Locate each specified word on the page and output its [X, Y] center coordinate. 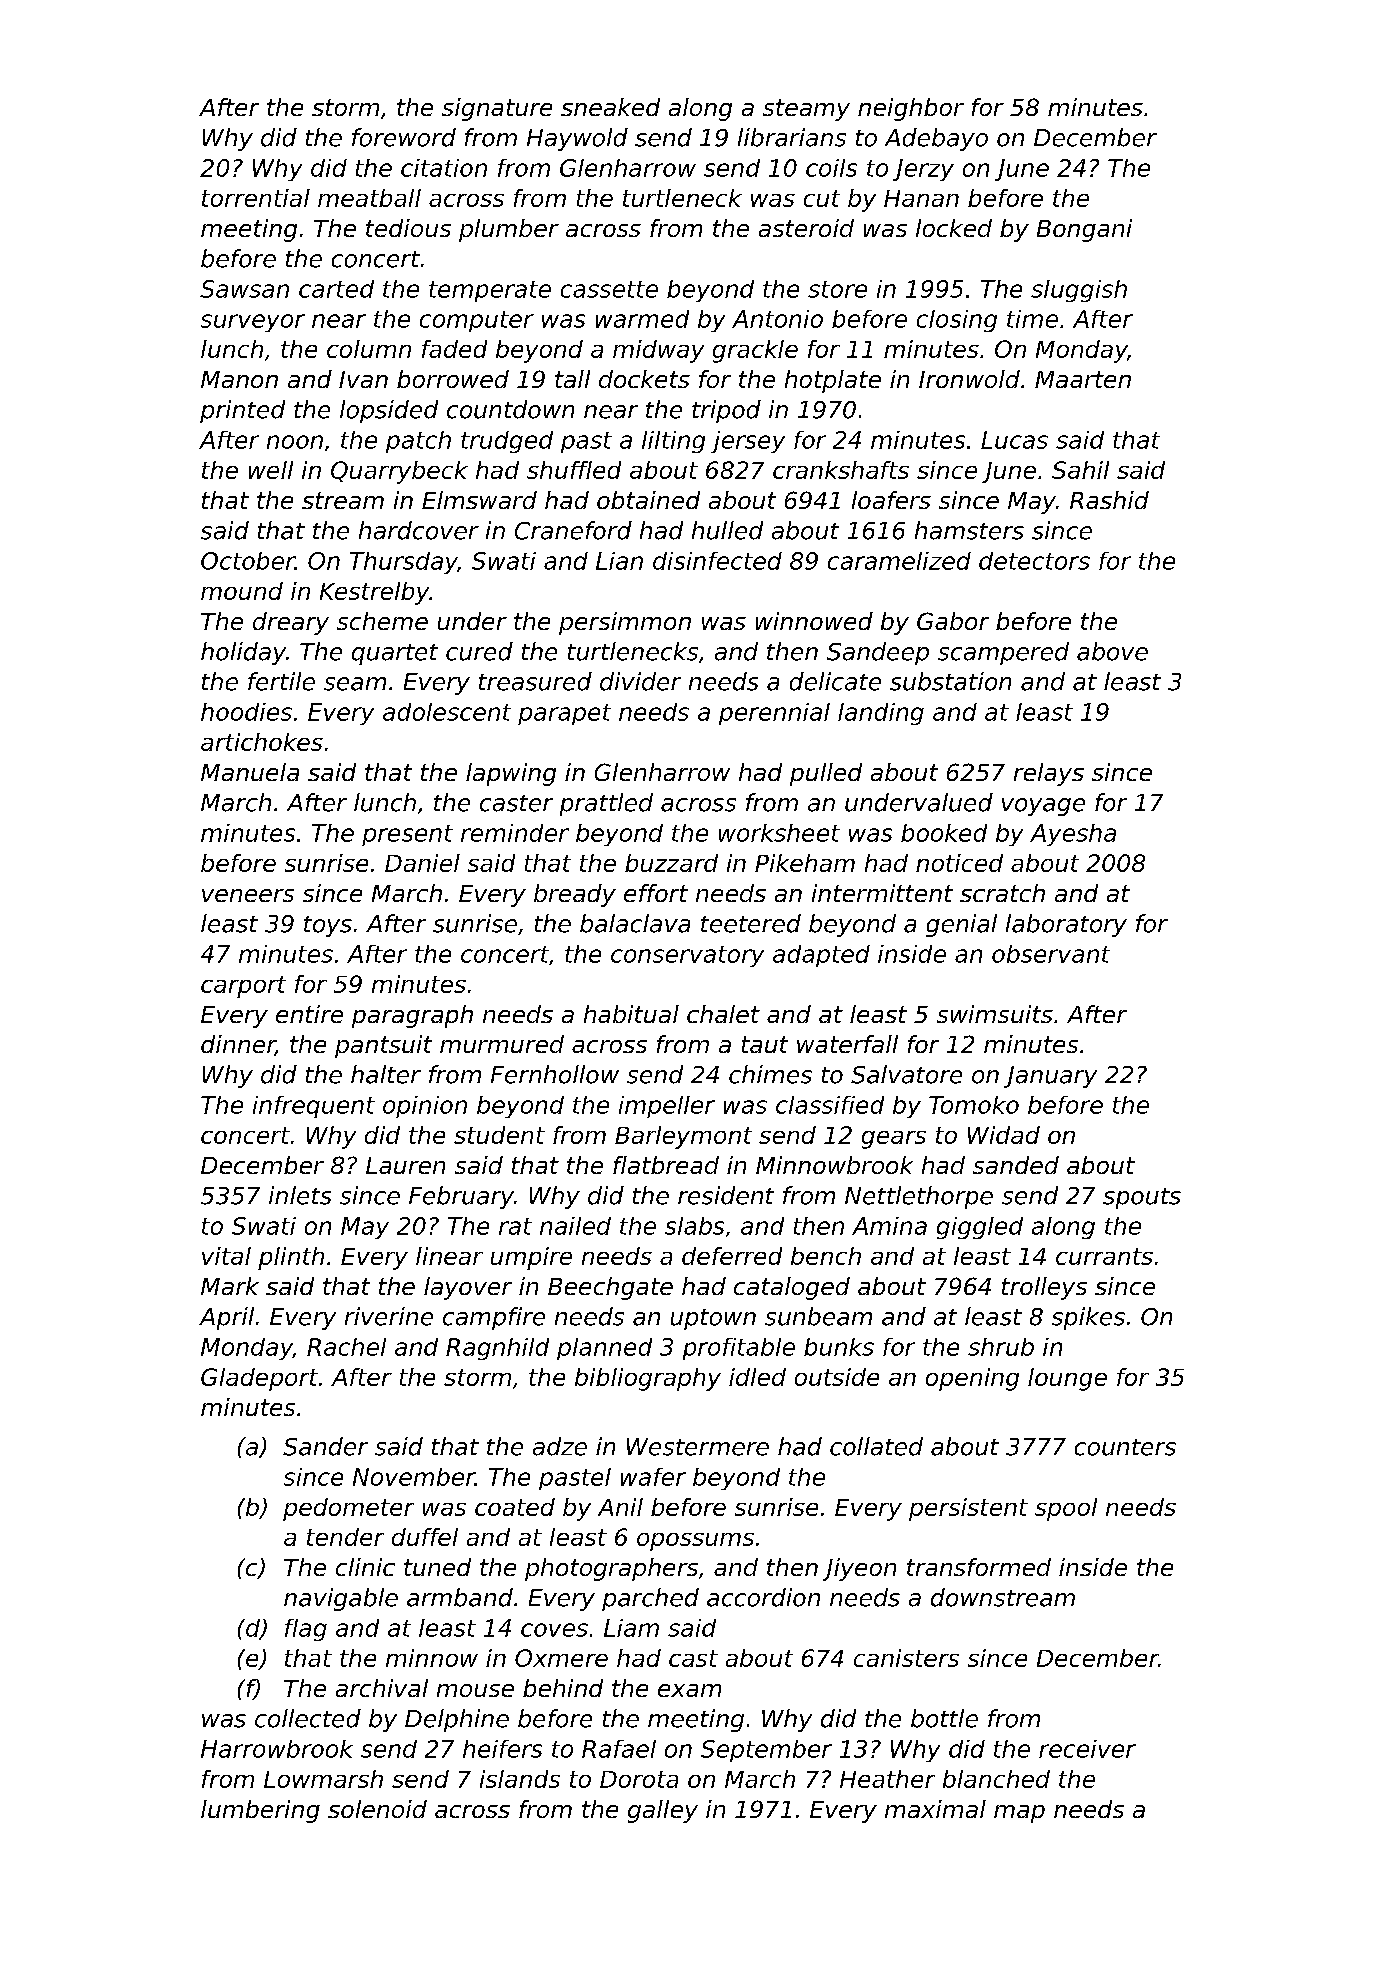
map [1019, 1814]
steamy [806, 110]
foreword [404, 137]
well [271, 470]
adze [560, 1446]
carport [243, 987]
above [1112, 651]
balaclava [635, 923]
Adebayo [936, 139]
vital [226, 1256]
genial [961, 925]
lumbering [260, 1811]
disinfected [717, 561]
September [766, 1751]
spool [1066, 1509]
